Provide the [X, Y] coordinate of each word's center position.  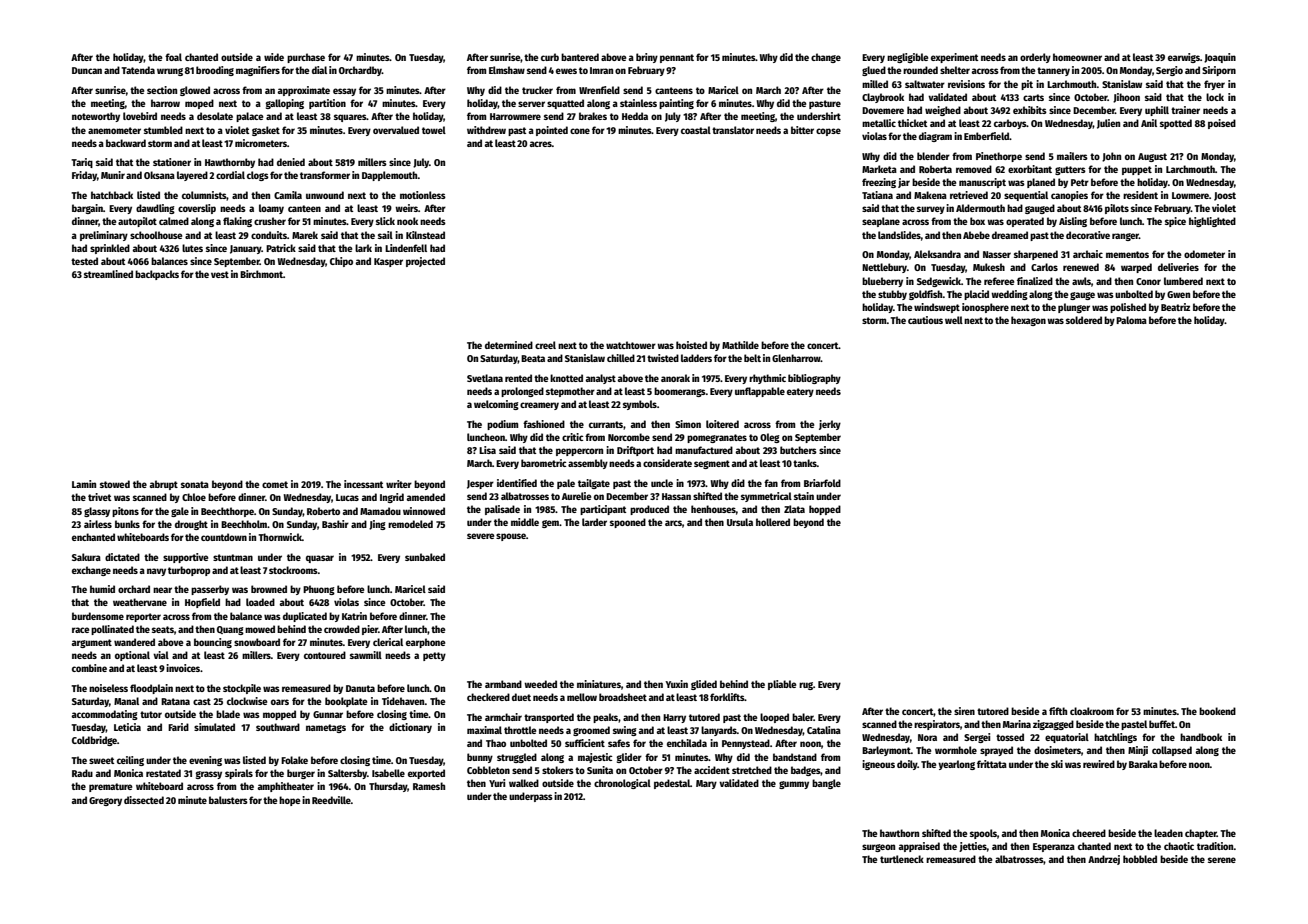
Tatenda [138, 70]
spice [1175, 222]
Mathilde [740, 345]
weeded [540, 684]
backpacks [157, 275]
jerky [830, 425]
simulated [214, 727]
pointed [552, 131]
